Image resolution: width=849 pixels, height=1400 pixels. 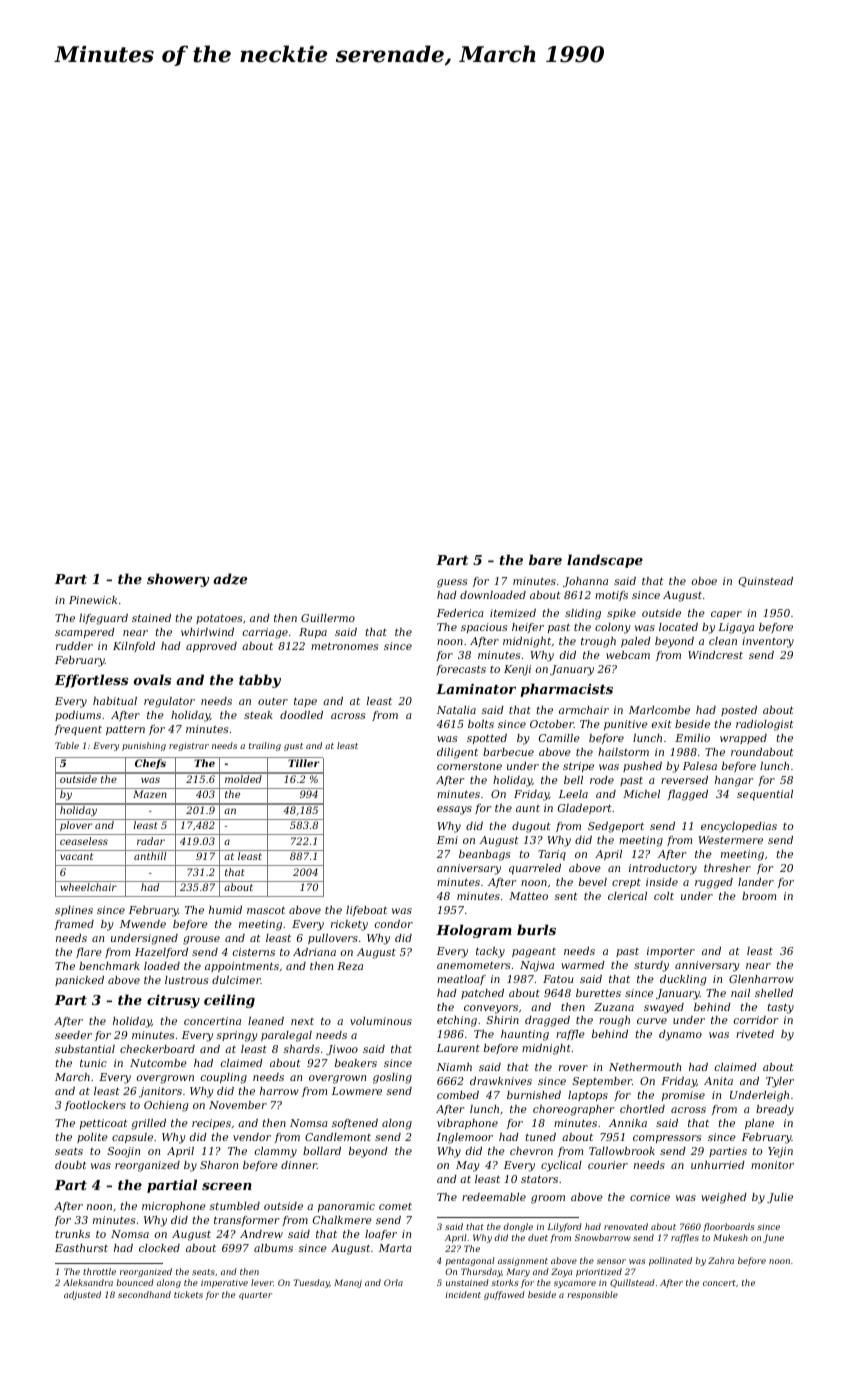 What do you see at coordinates (628, 655) in the image?
I see `webcam` at bounding box center [628, 655].
